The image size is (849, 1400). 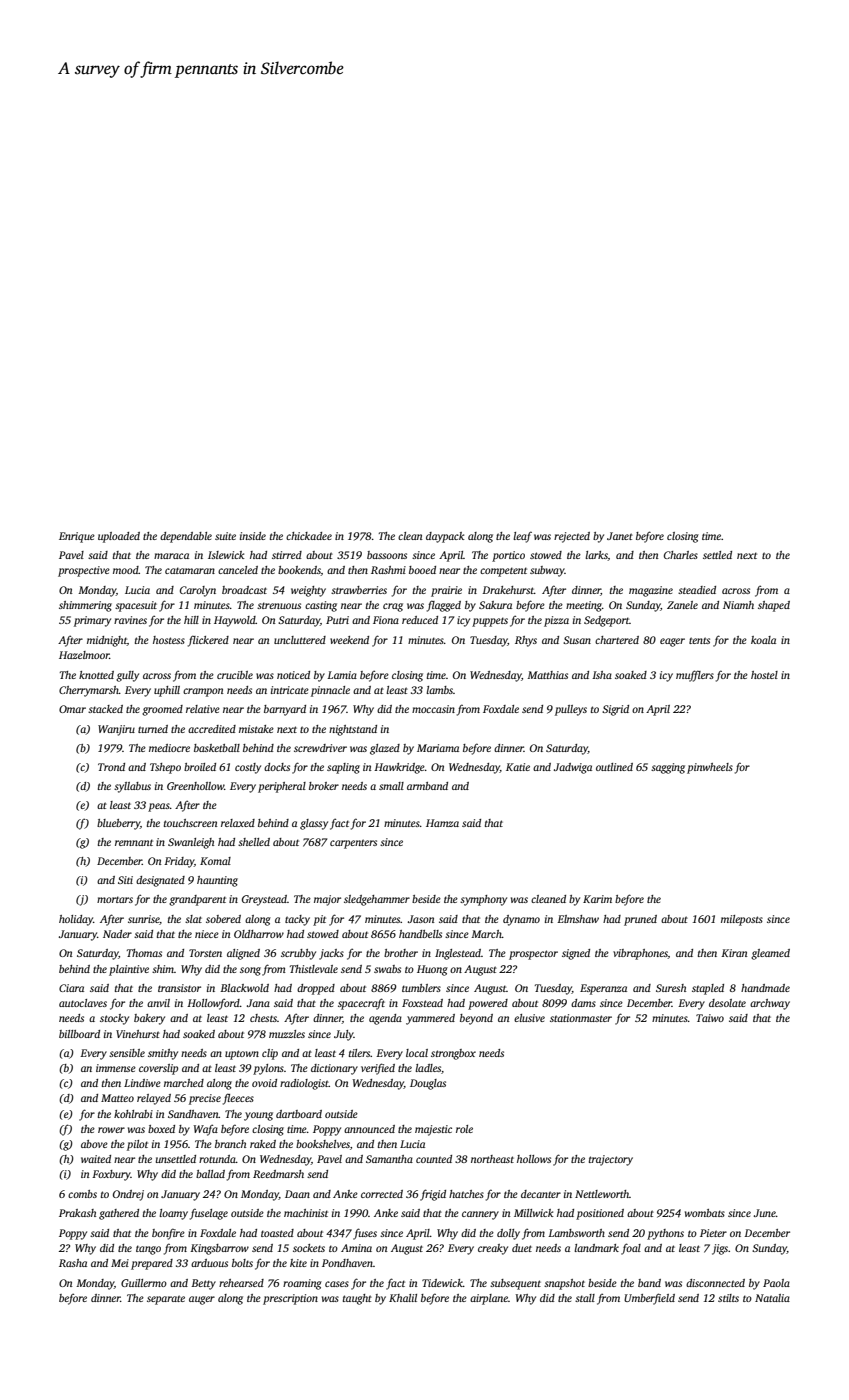 What do you see at coordinates (620, 536) in the page?
I see `Janet` at bounding box center [620, 536].
